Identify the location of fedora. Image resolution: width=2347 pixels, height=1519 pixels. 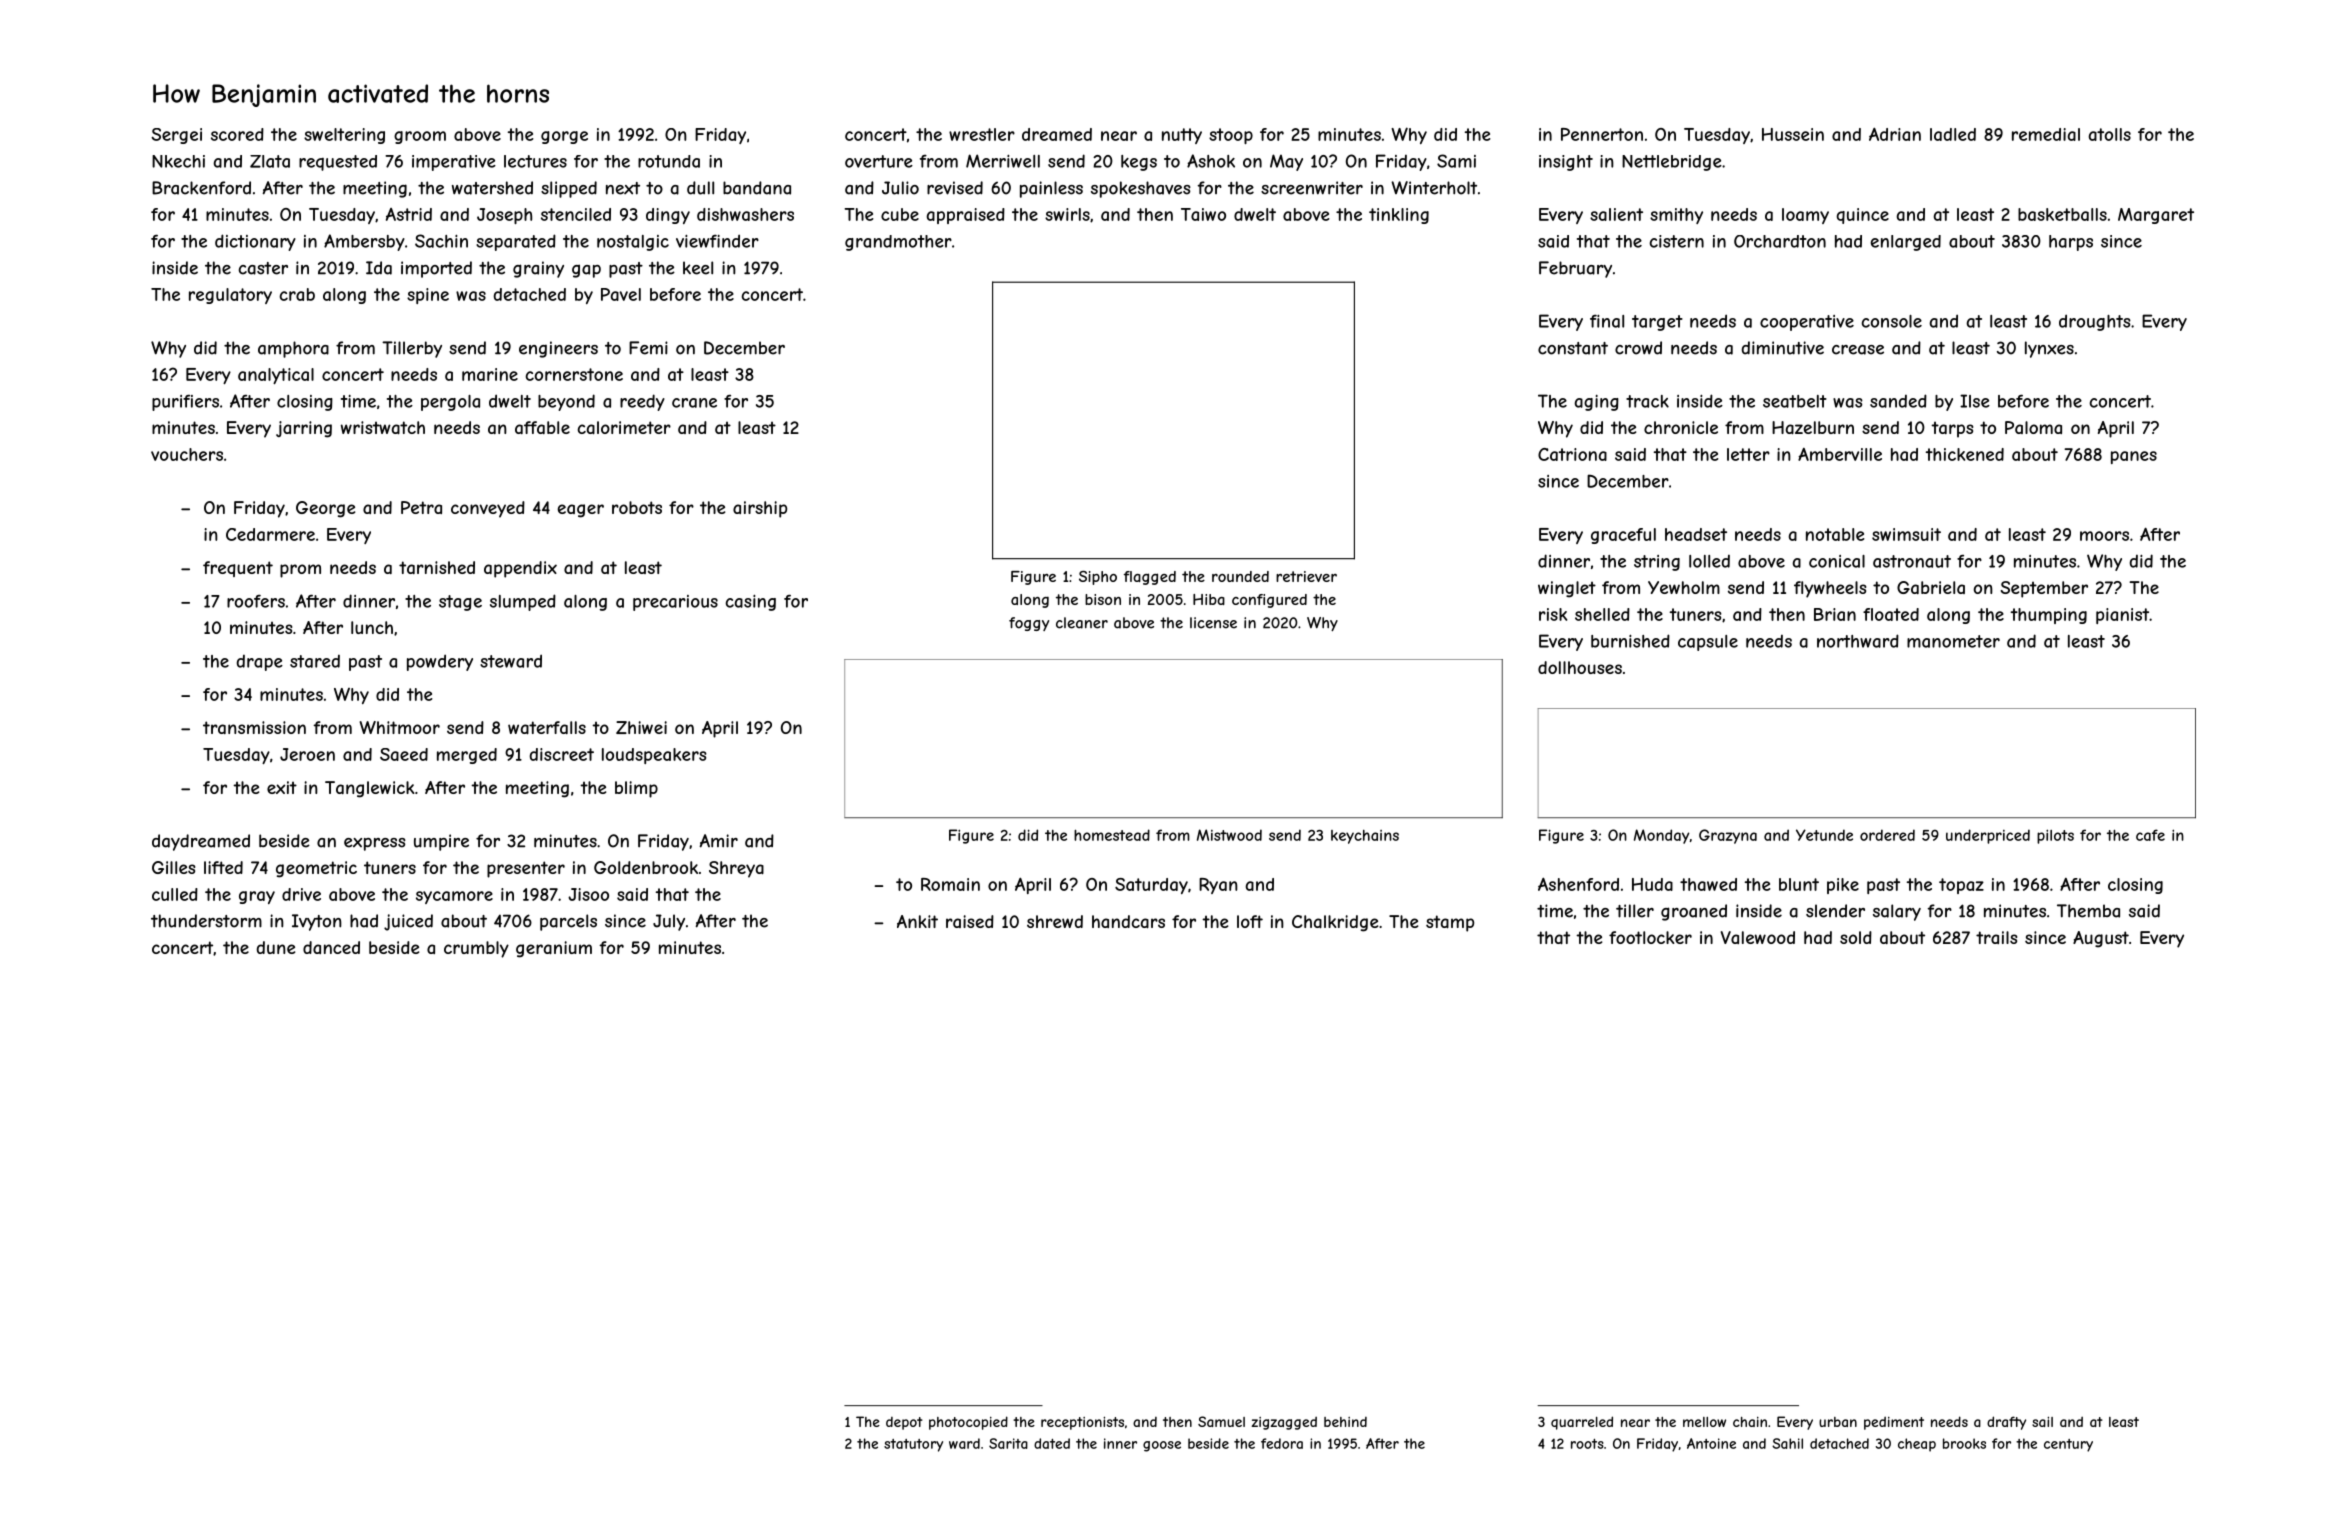
(1282, 1443).
